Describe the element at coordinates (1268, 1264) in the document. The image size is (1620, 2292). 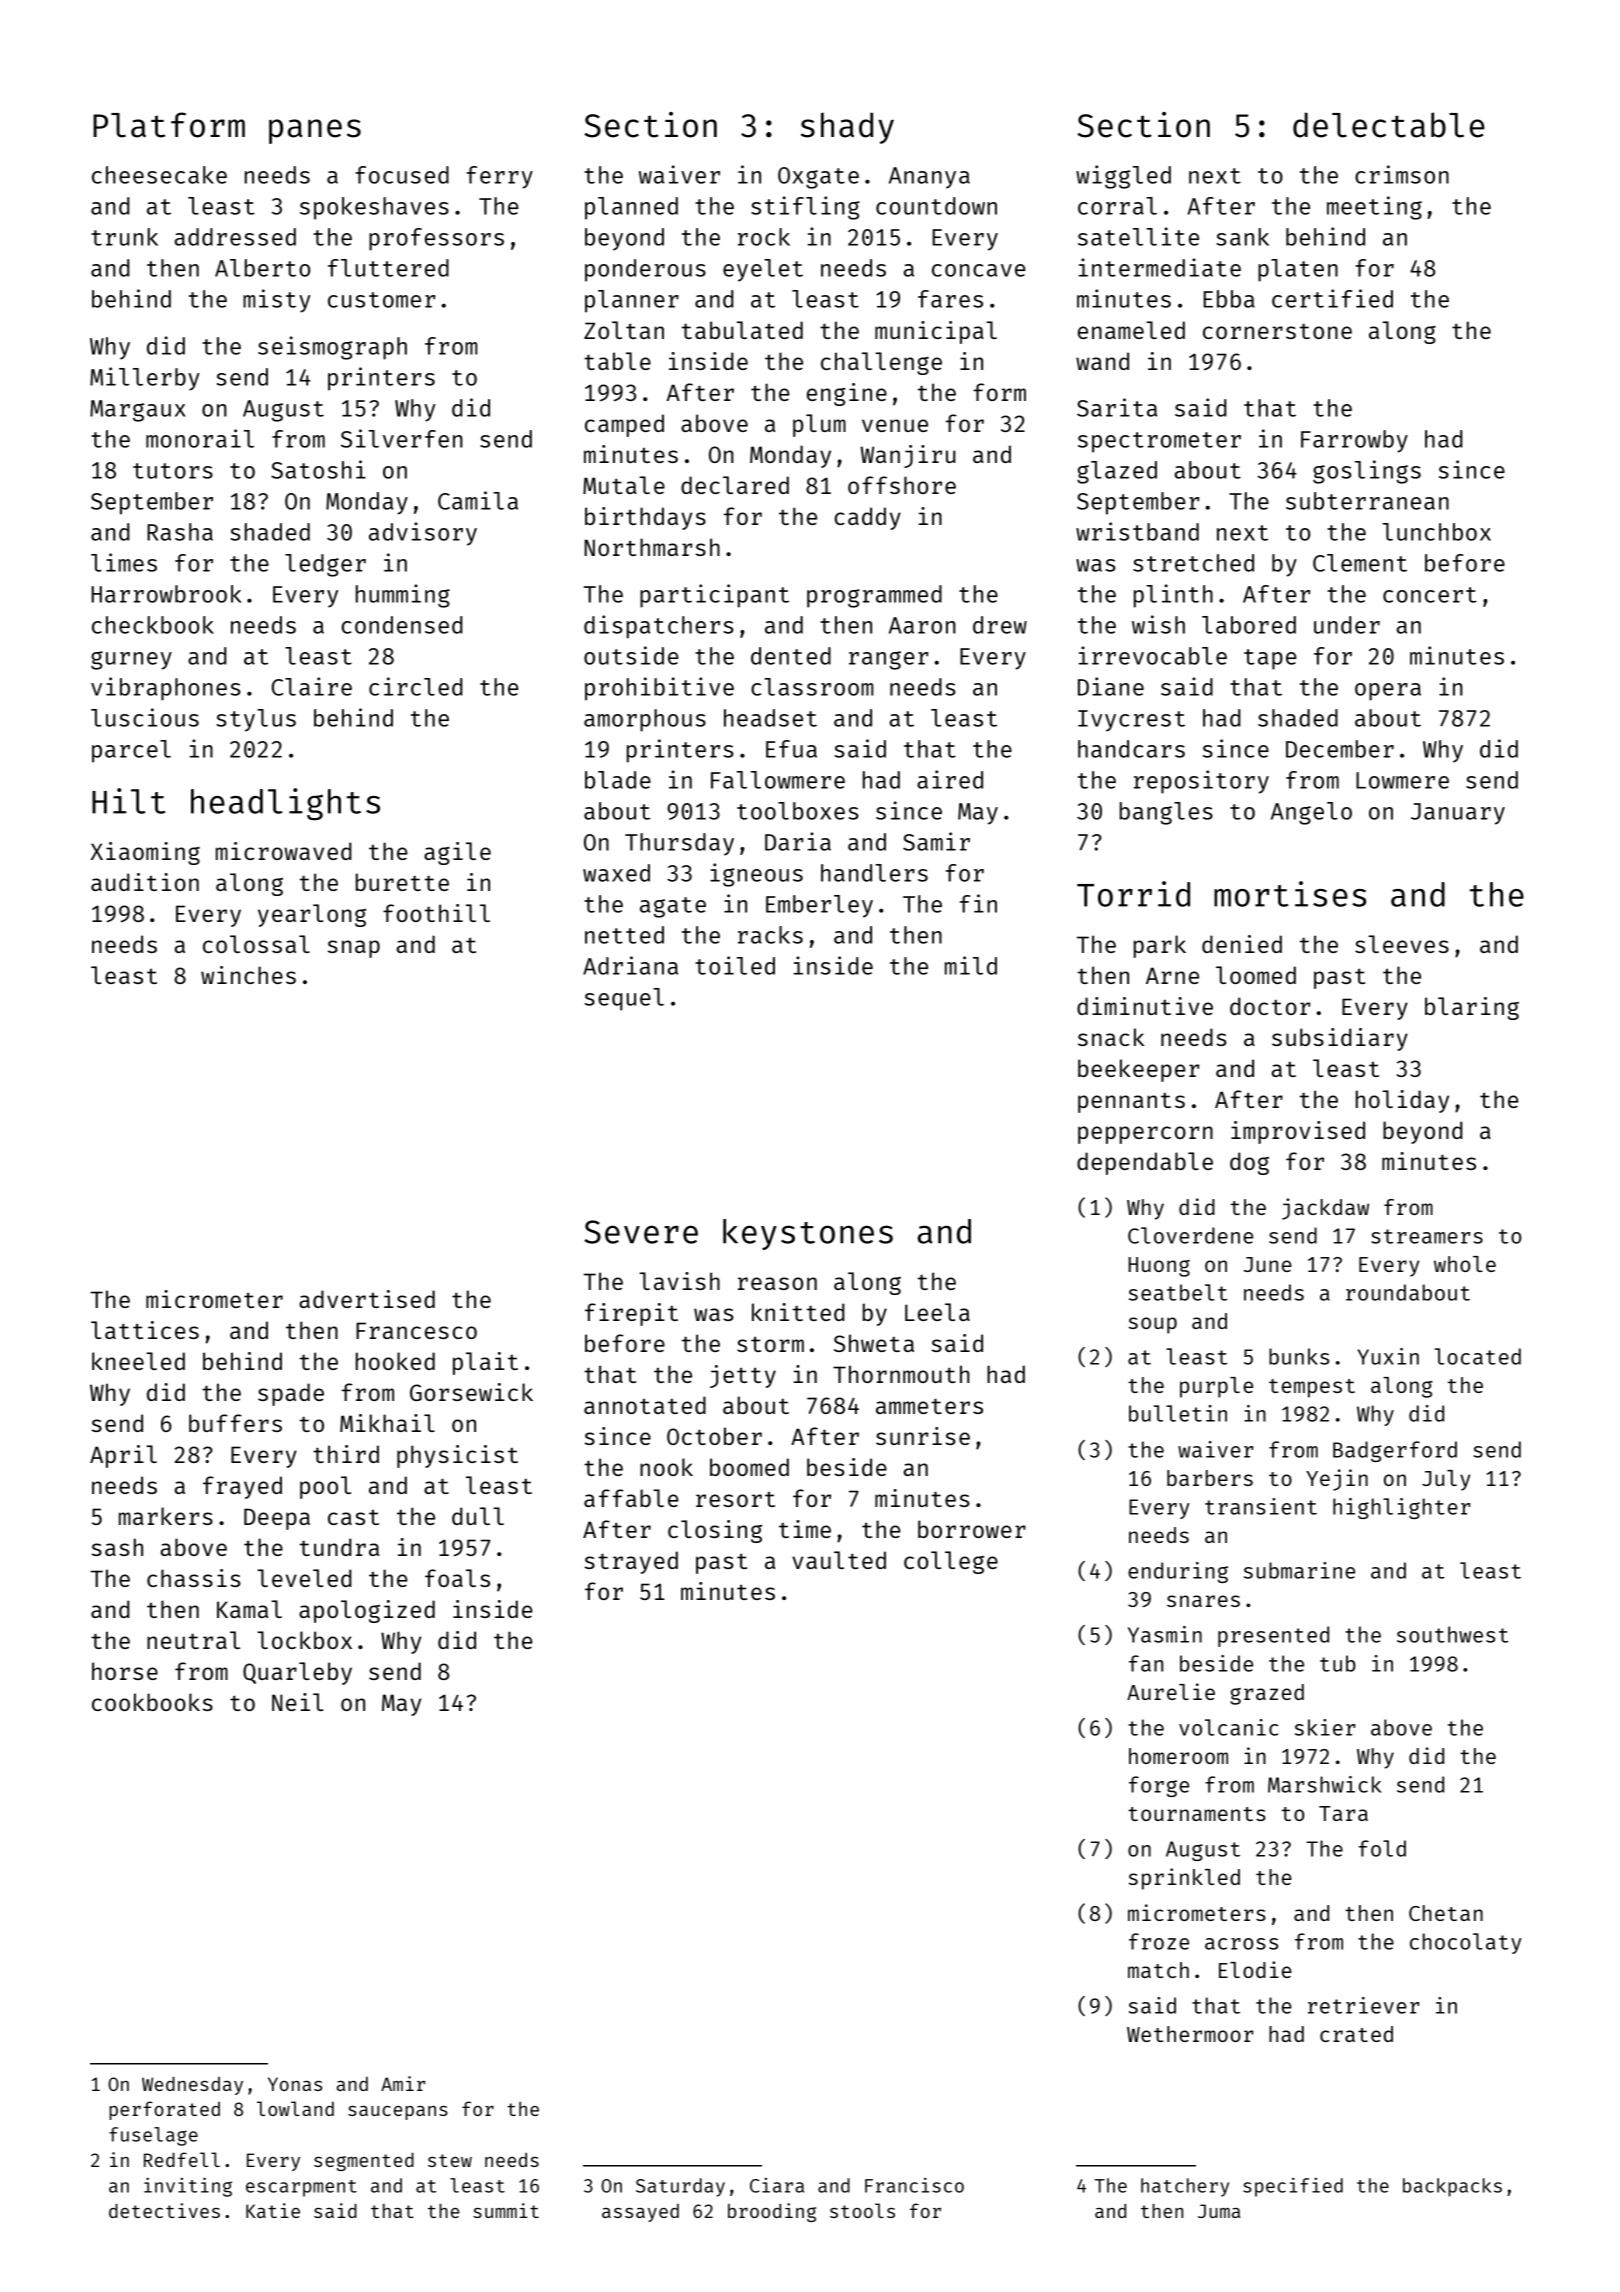
I see `June` at that location.
